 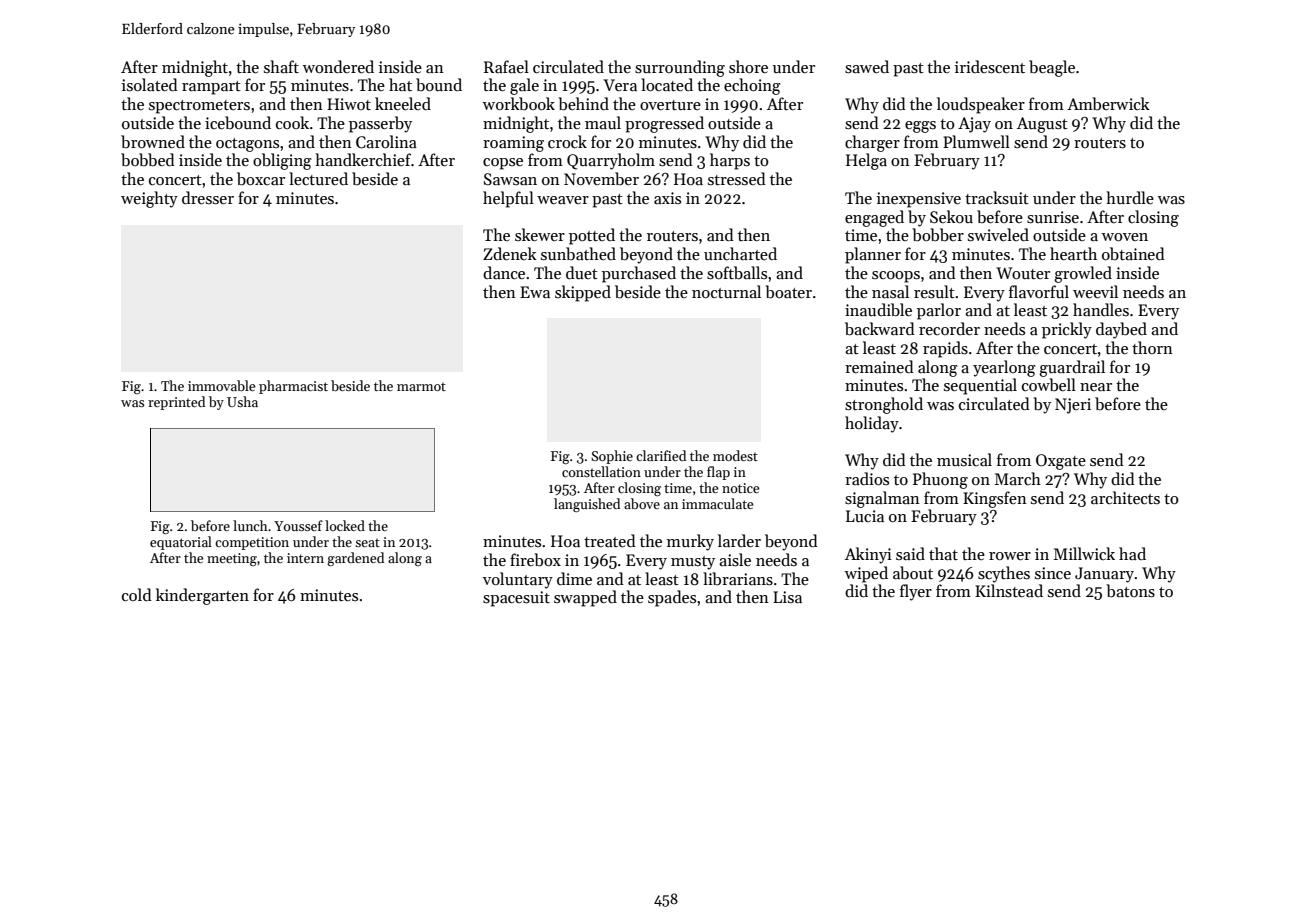 What do you see at coordinates (1053, 217) in the screenshot?
I see `sunrise` at bounding box center [1053, 217].
